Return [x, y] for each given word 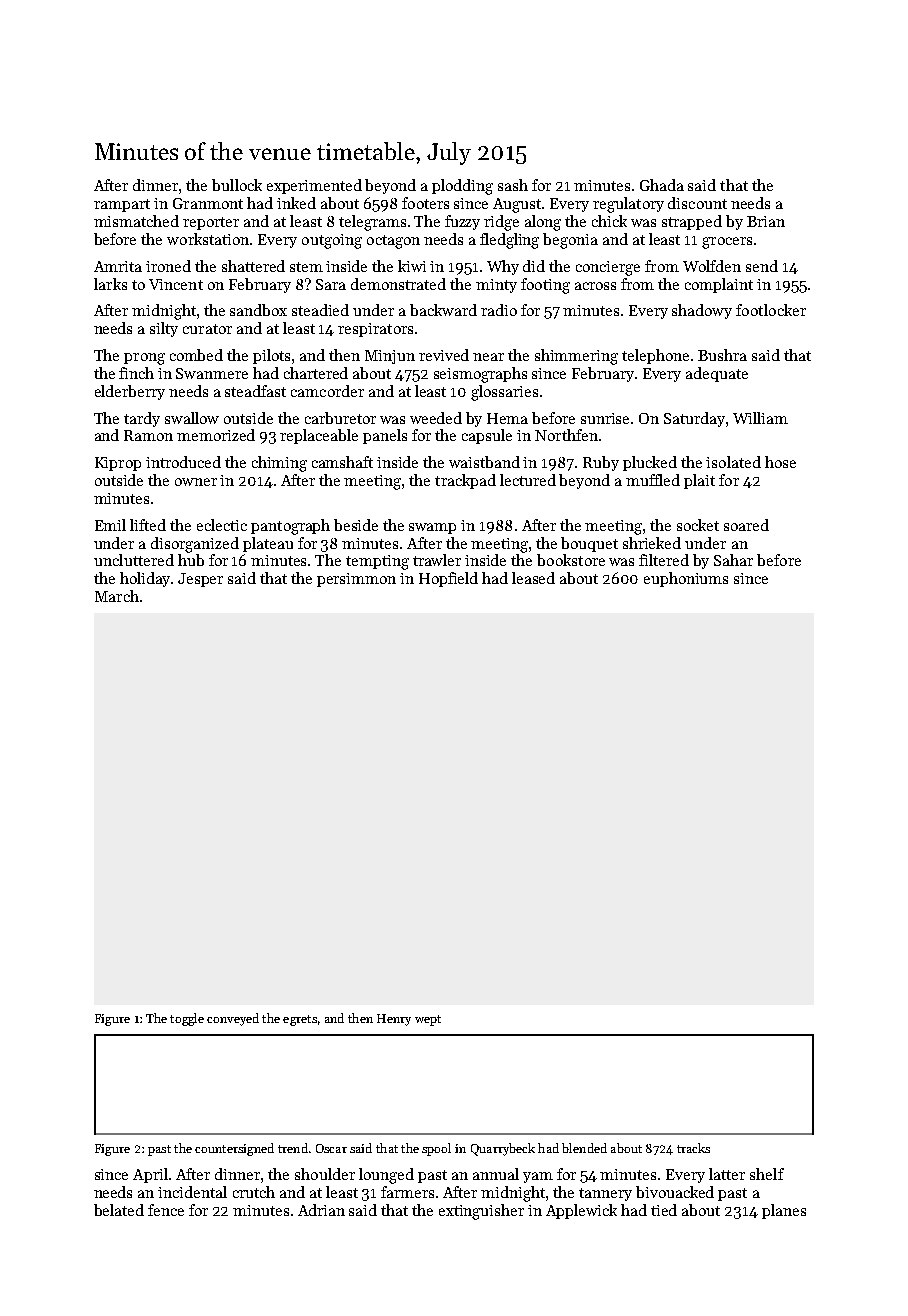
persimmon [356, 580]
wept [428, 1020]
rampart [122, 205]
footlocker [771, 310]
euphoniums [686, 579]
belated [119, 1210]
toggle [187, 1019]
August [517, 205]
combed [196, 355]
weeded [436, 418]
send [762, 266]
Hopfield [448, 579]
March [117, 596]
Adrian [321, 1210]
